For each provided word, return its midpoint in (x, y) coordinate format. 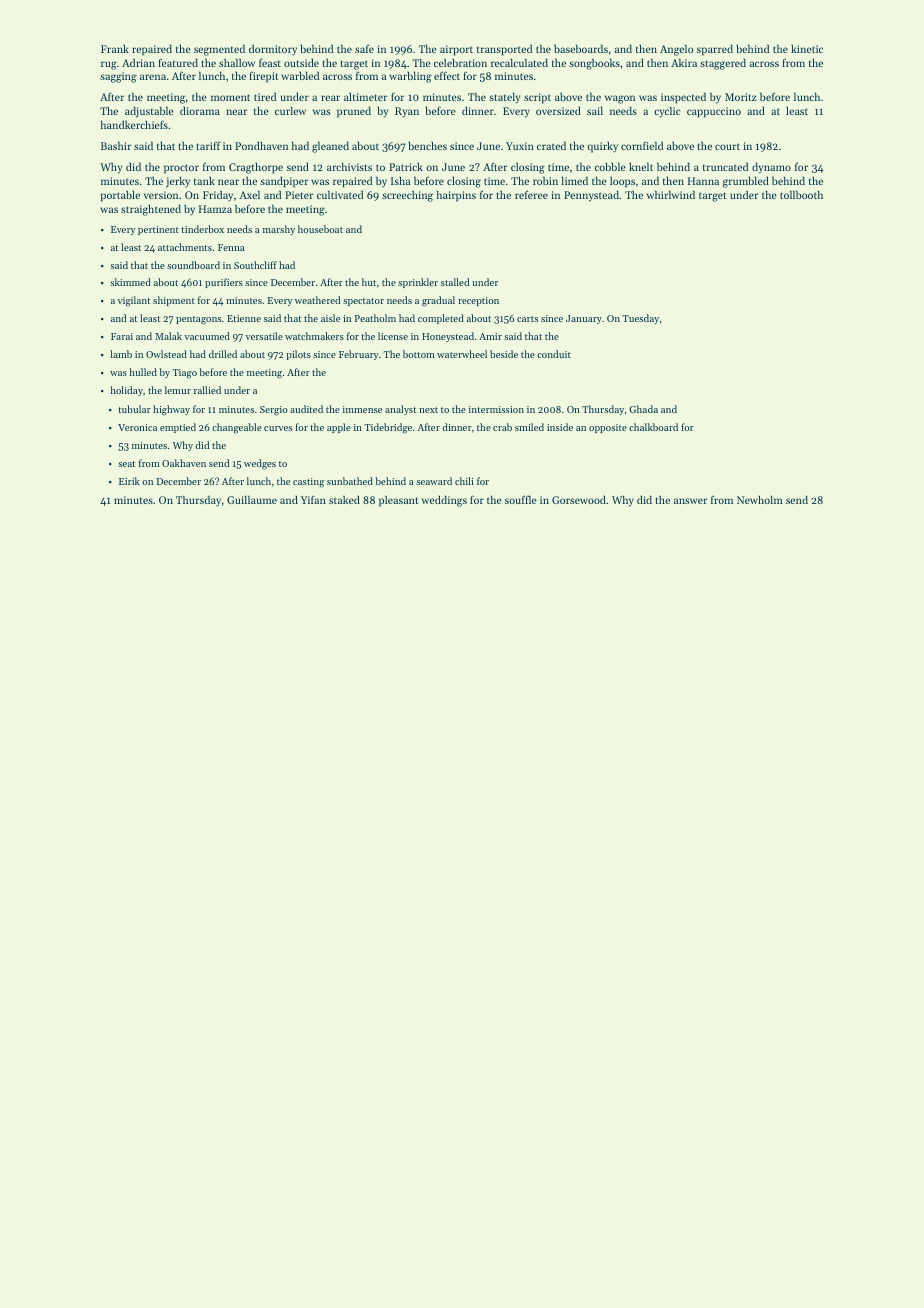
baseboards (581, 48)
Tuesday (640, 319)
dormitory (273, 50)
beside (504, 354)
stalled (455, 282)
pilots (298, 355)
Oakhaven (184, 463)
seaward (434, 481)
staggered (723, 64)
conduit (554, 354)
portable (120, 196)
